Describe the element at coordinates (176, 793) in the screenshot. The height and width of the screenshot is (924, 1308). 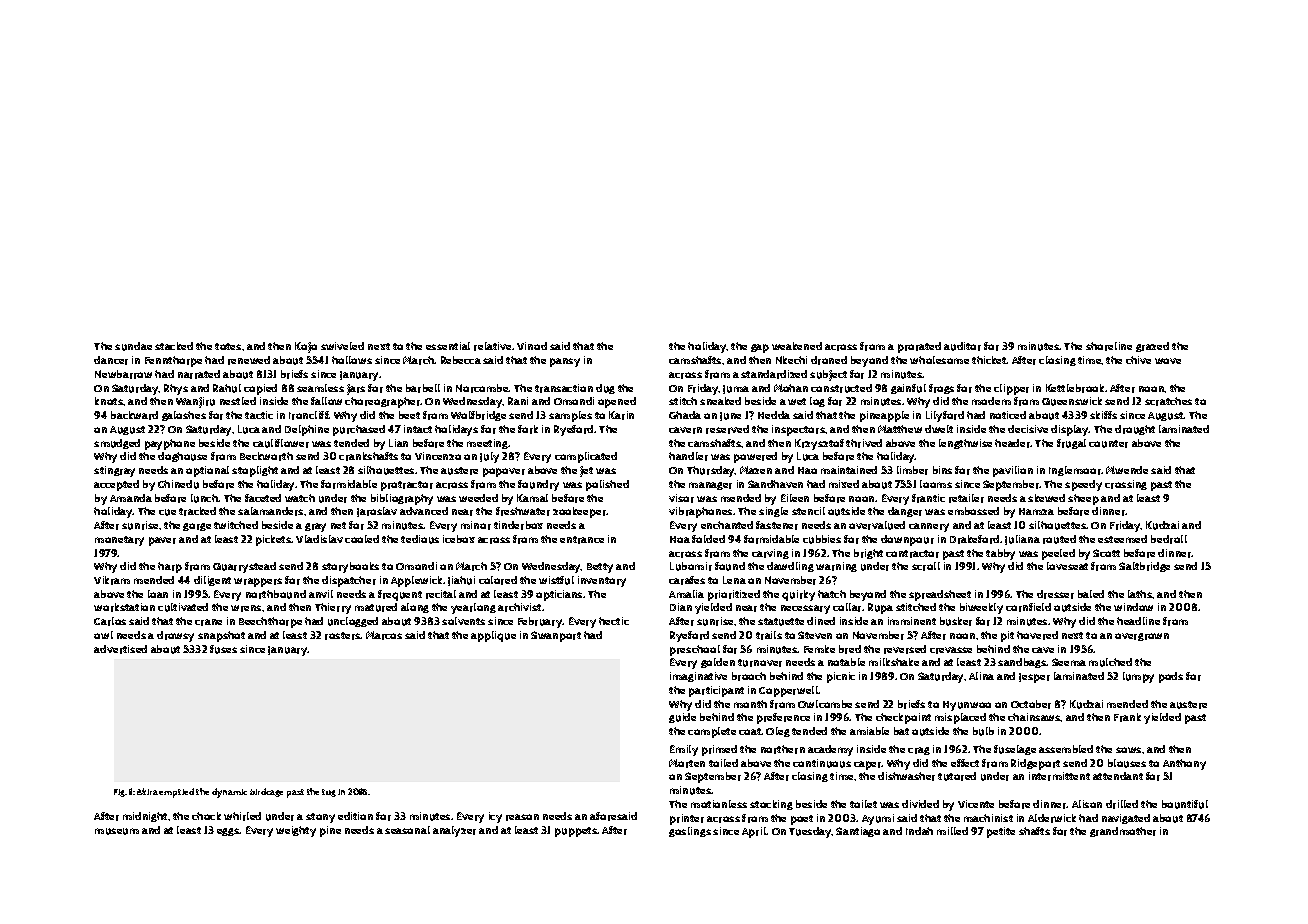
I see `emptied` at that location.
